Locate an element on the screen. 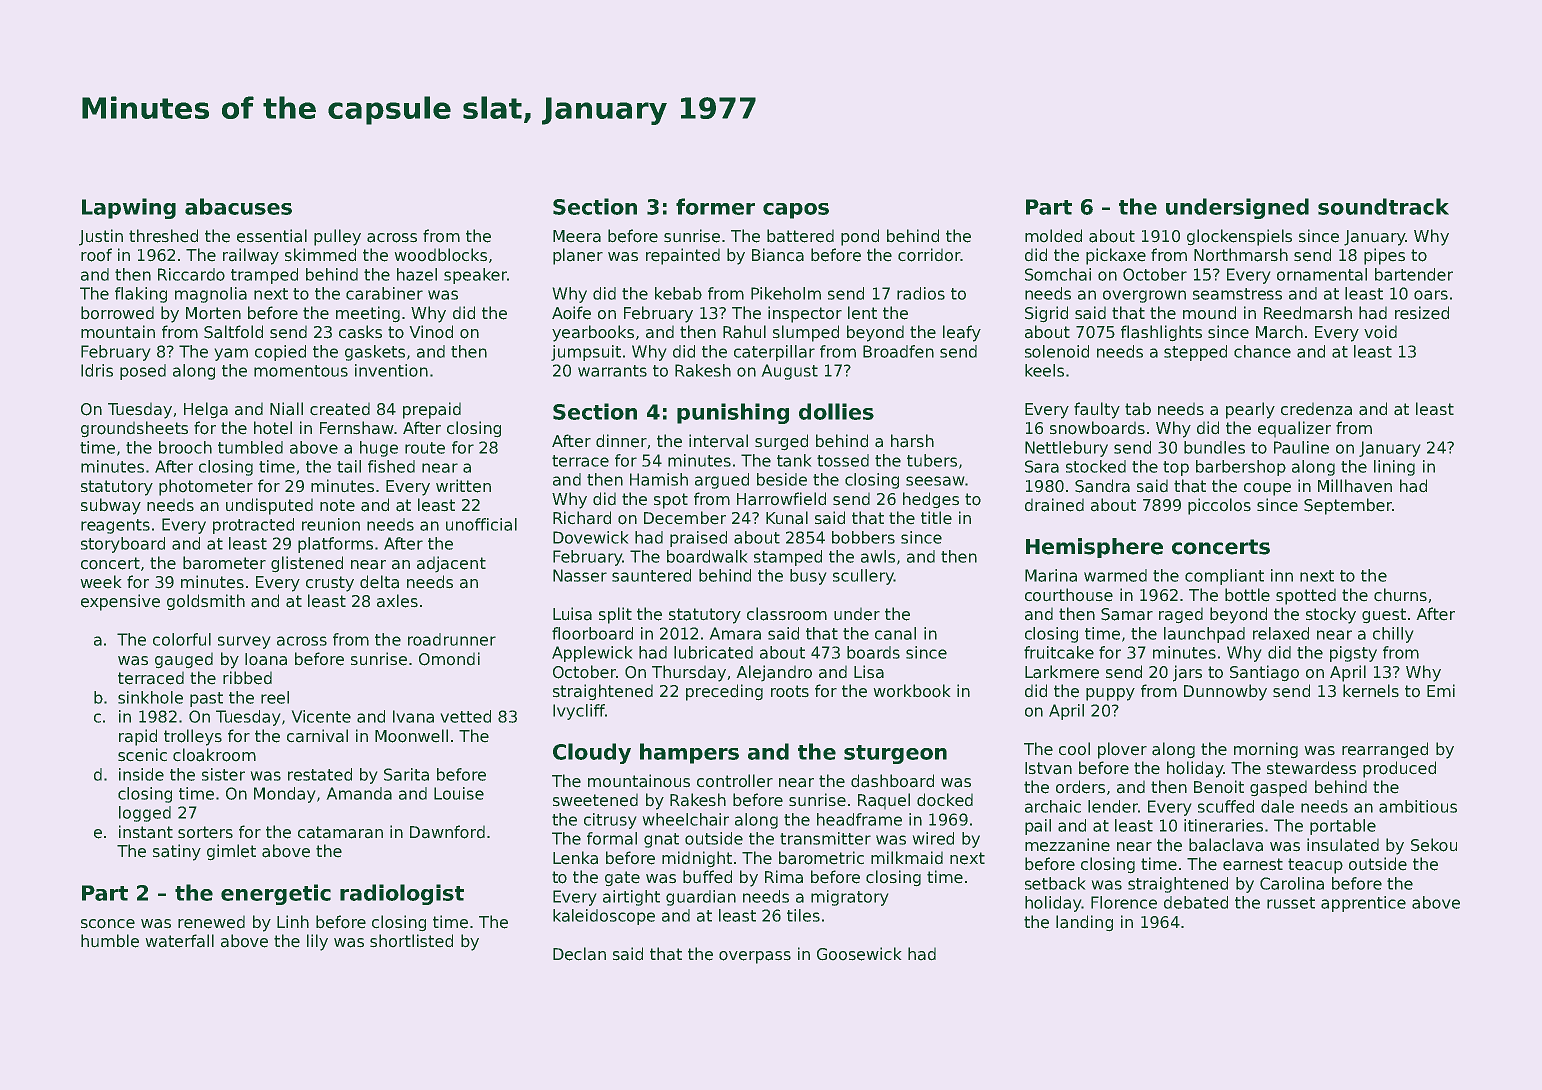  former is located at coordinates (715, 206).
